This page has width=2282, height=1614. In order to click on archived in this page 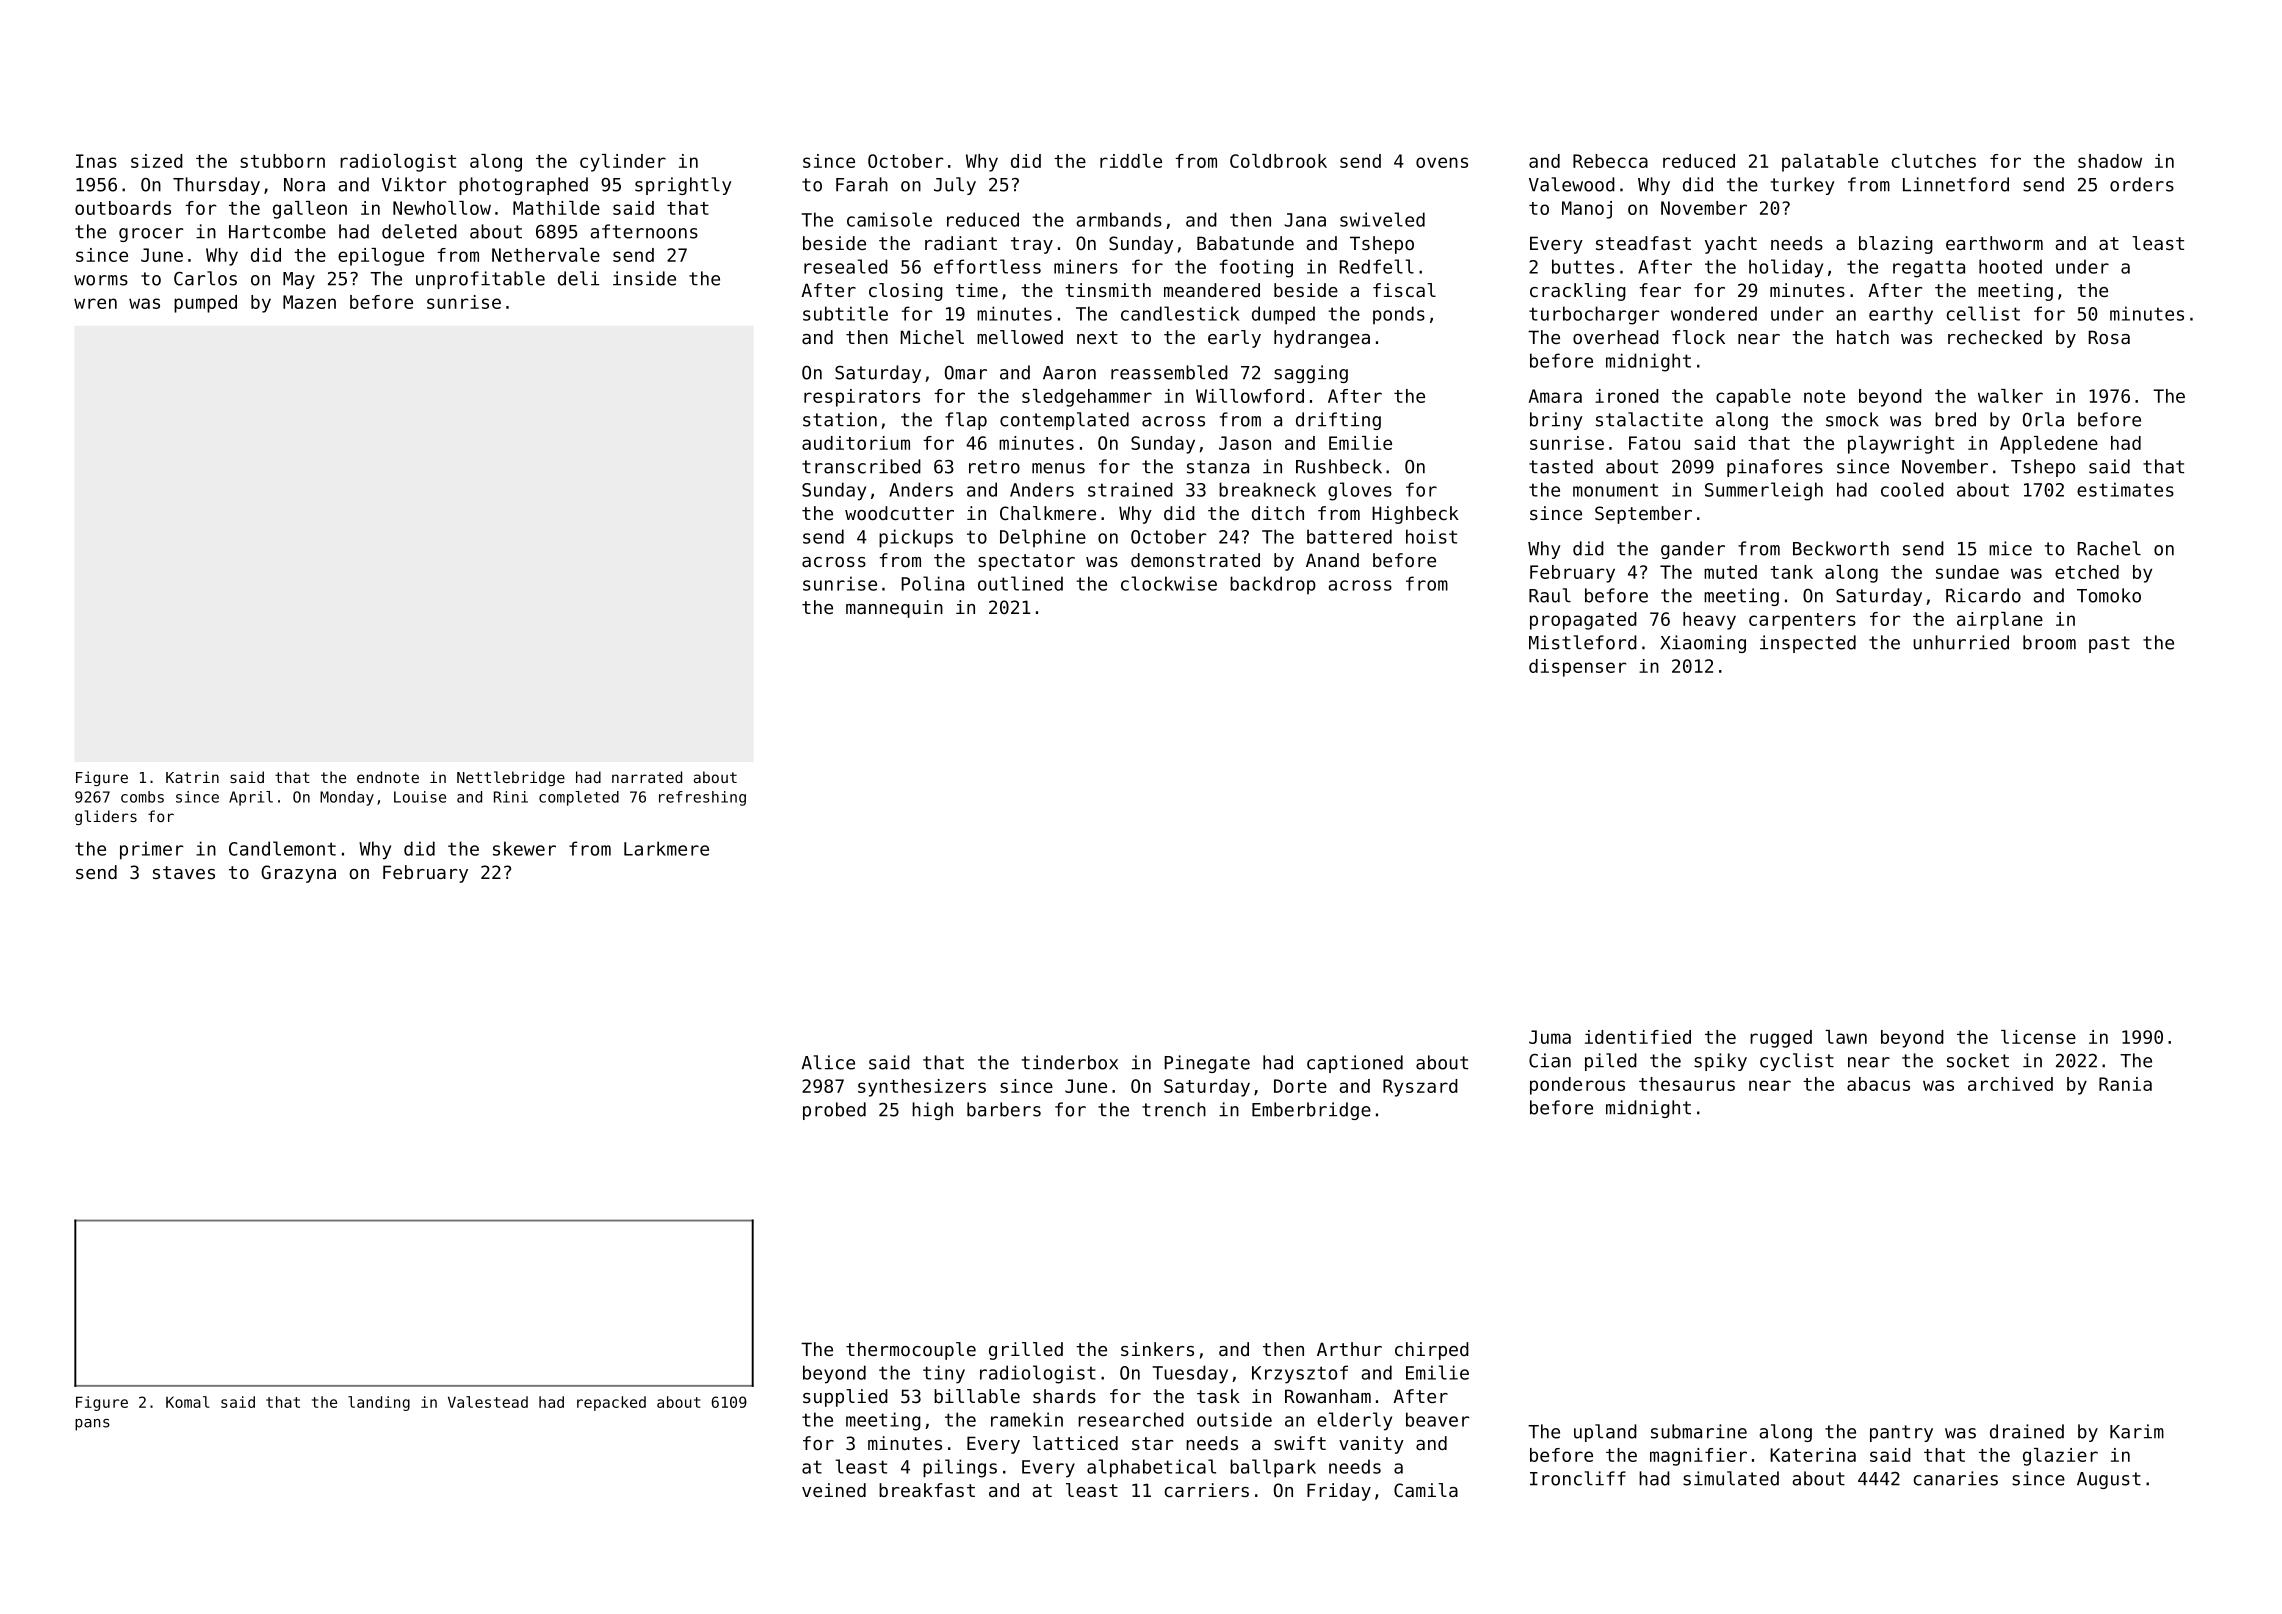, I will do `click(2010, 1084)`.
